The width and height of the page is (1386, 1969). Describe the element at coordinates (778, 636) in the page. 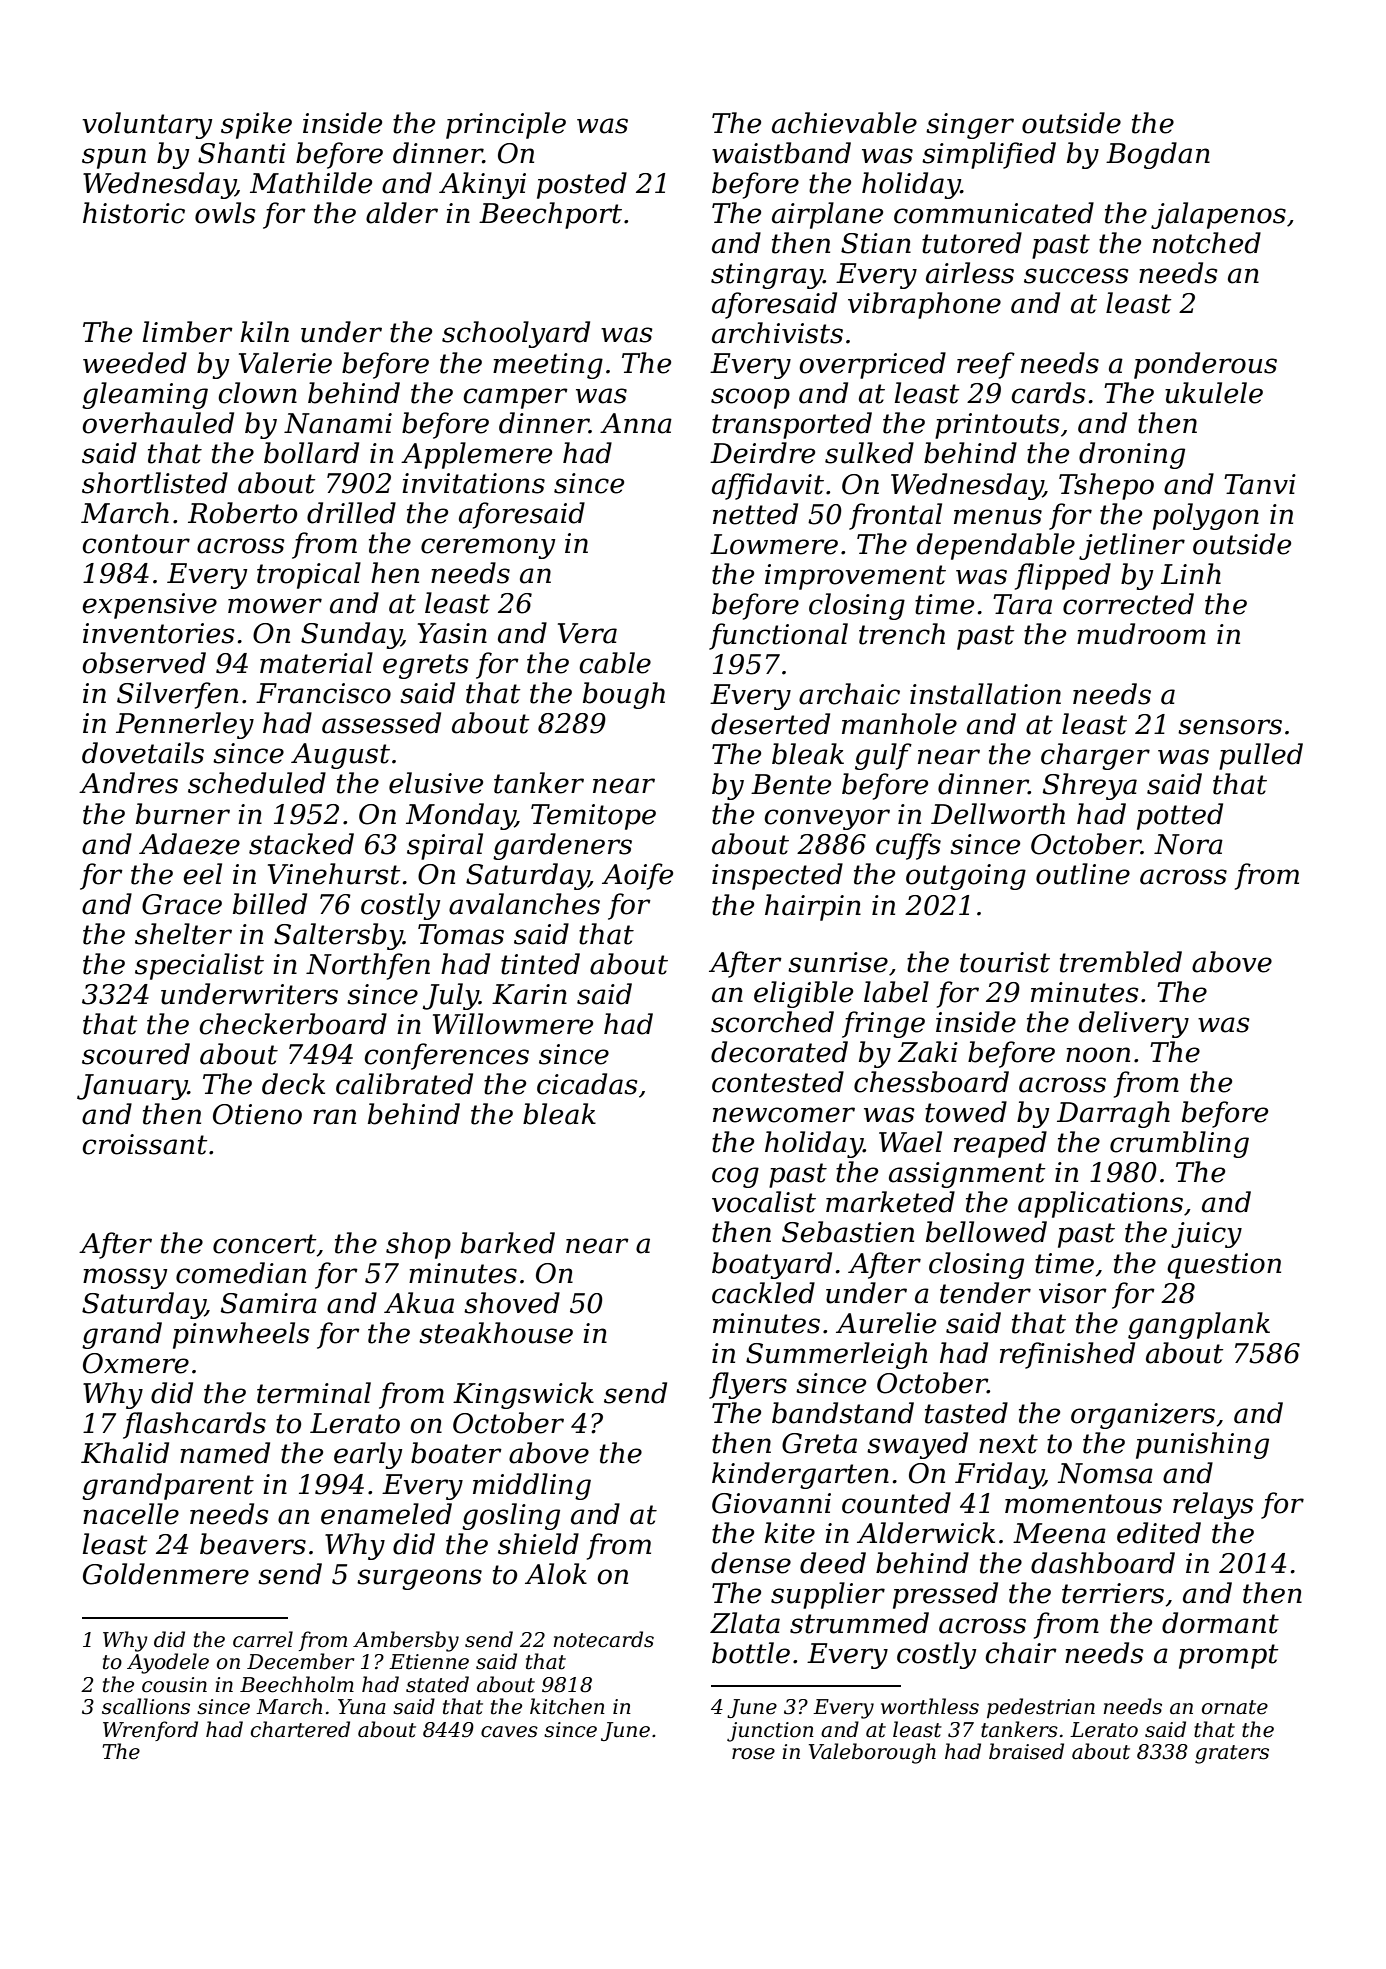

I see `functional` at that location.
